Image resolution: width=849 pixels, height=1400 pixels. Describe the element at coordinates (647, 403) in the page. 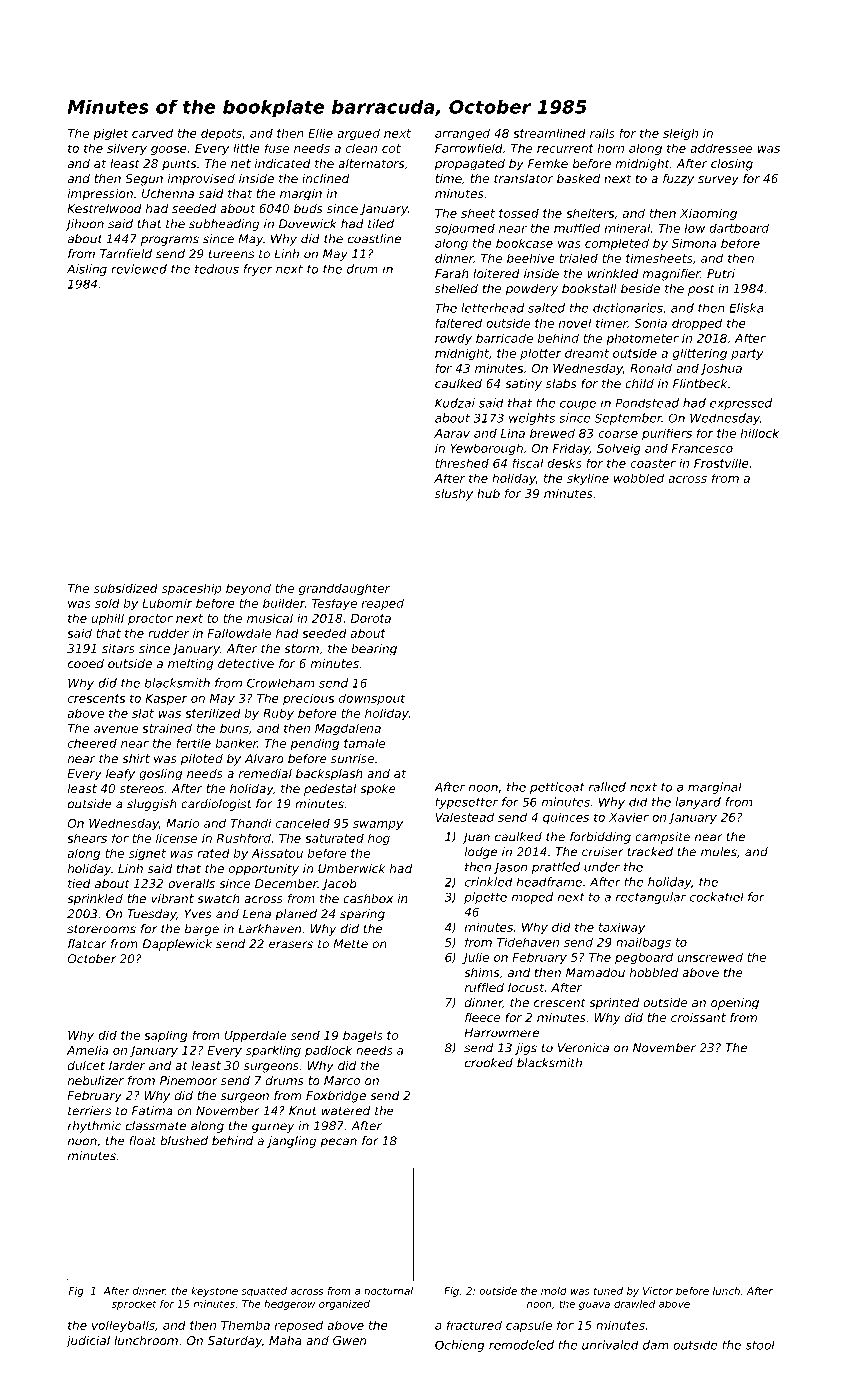

I see `Pondstead` at that location.
